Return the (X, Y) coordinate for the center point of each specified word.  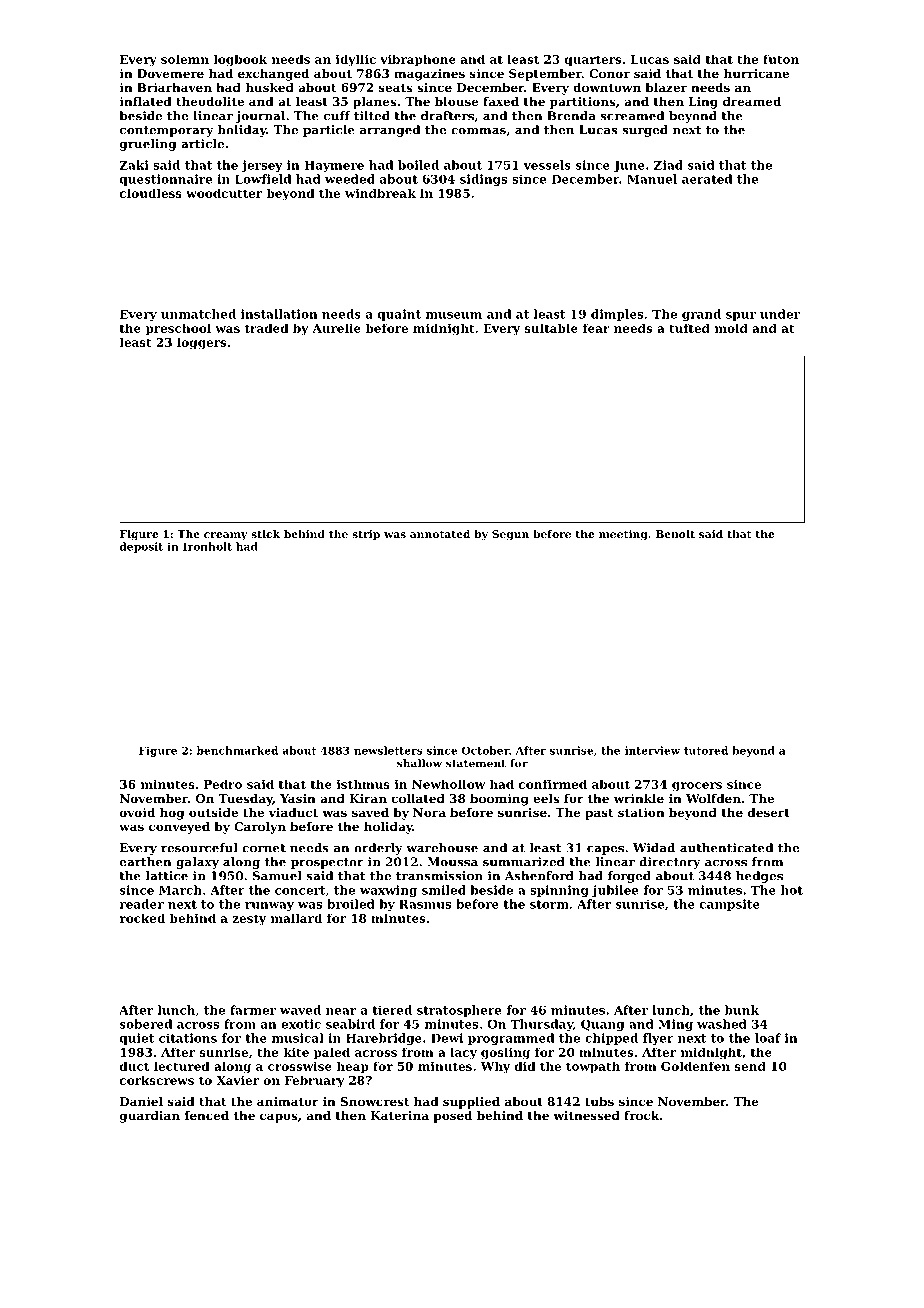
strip (366, 535)
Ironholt (207, 546)
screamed (632, 116)
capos (278, 1118)
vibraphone (418, 60)
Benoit (675, 534)
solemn (185, 59)
